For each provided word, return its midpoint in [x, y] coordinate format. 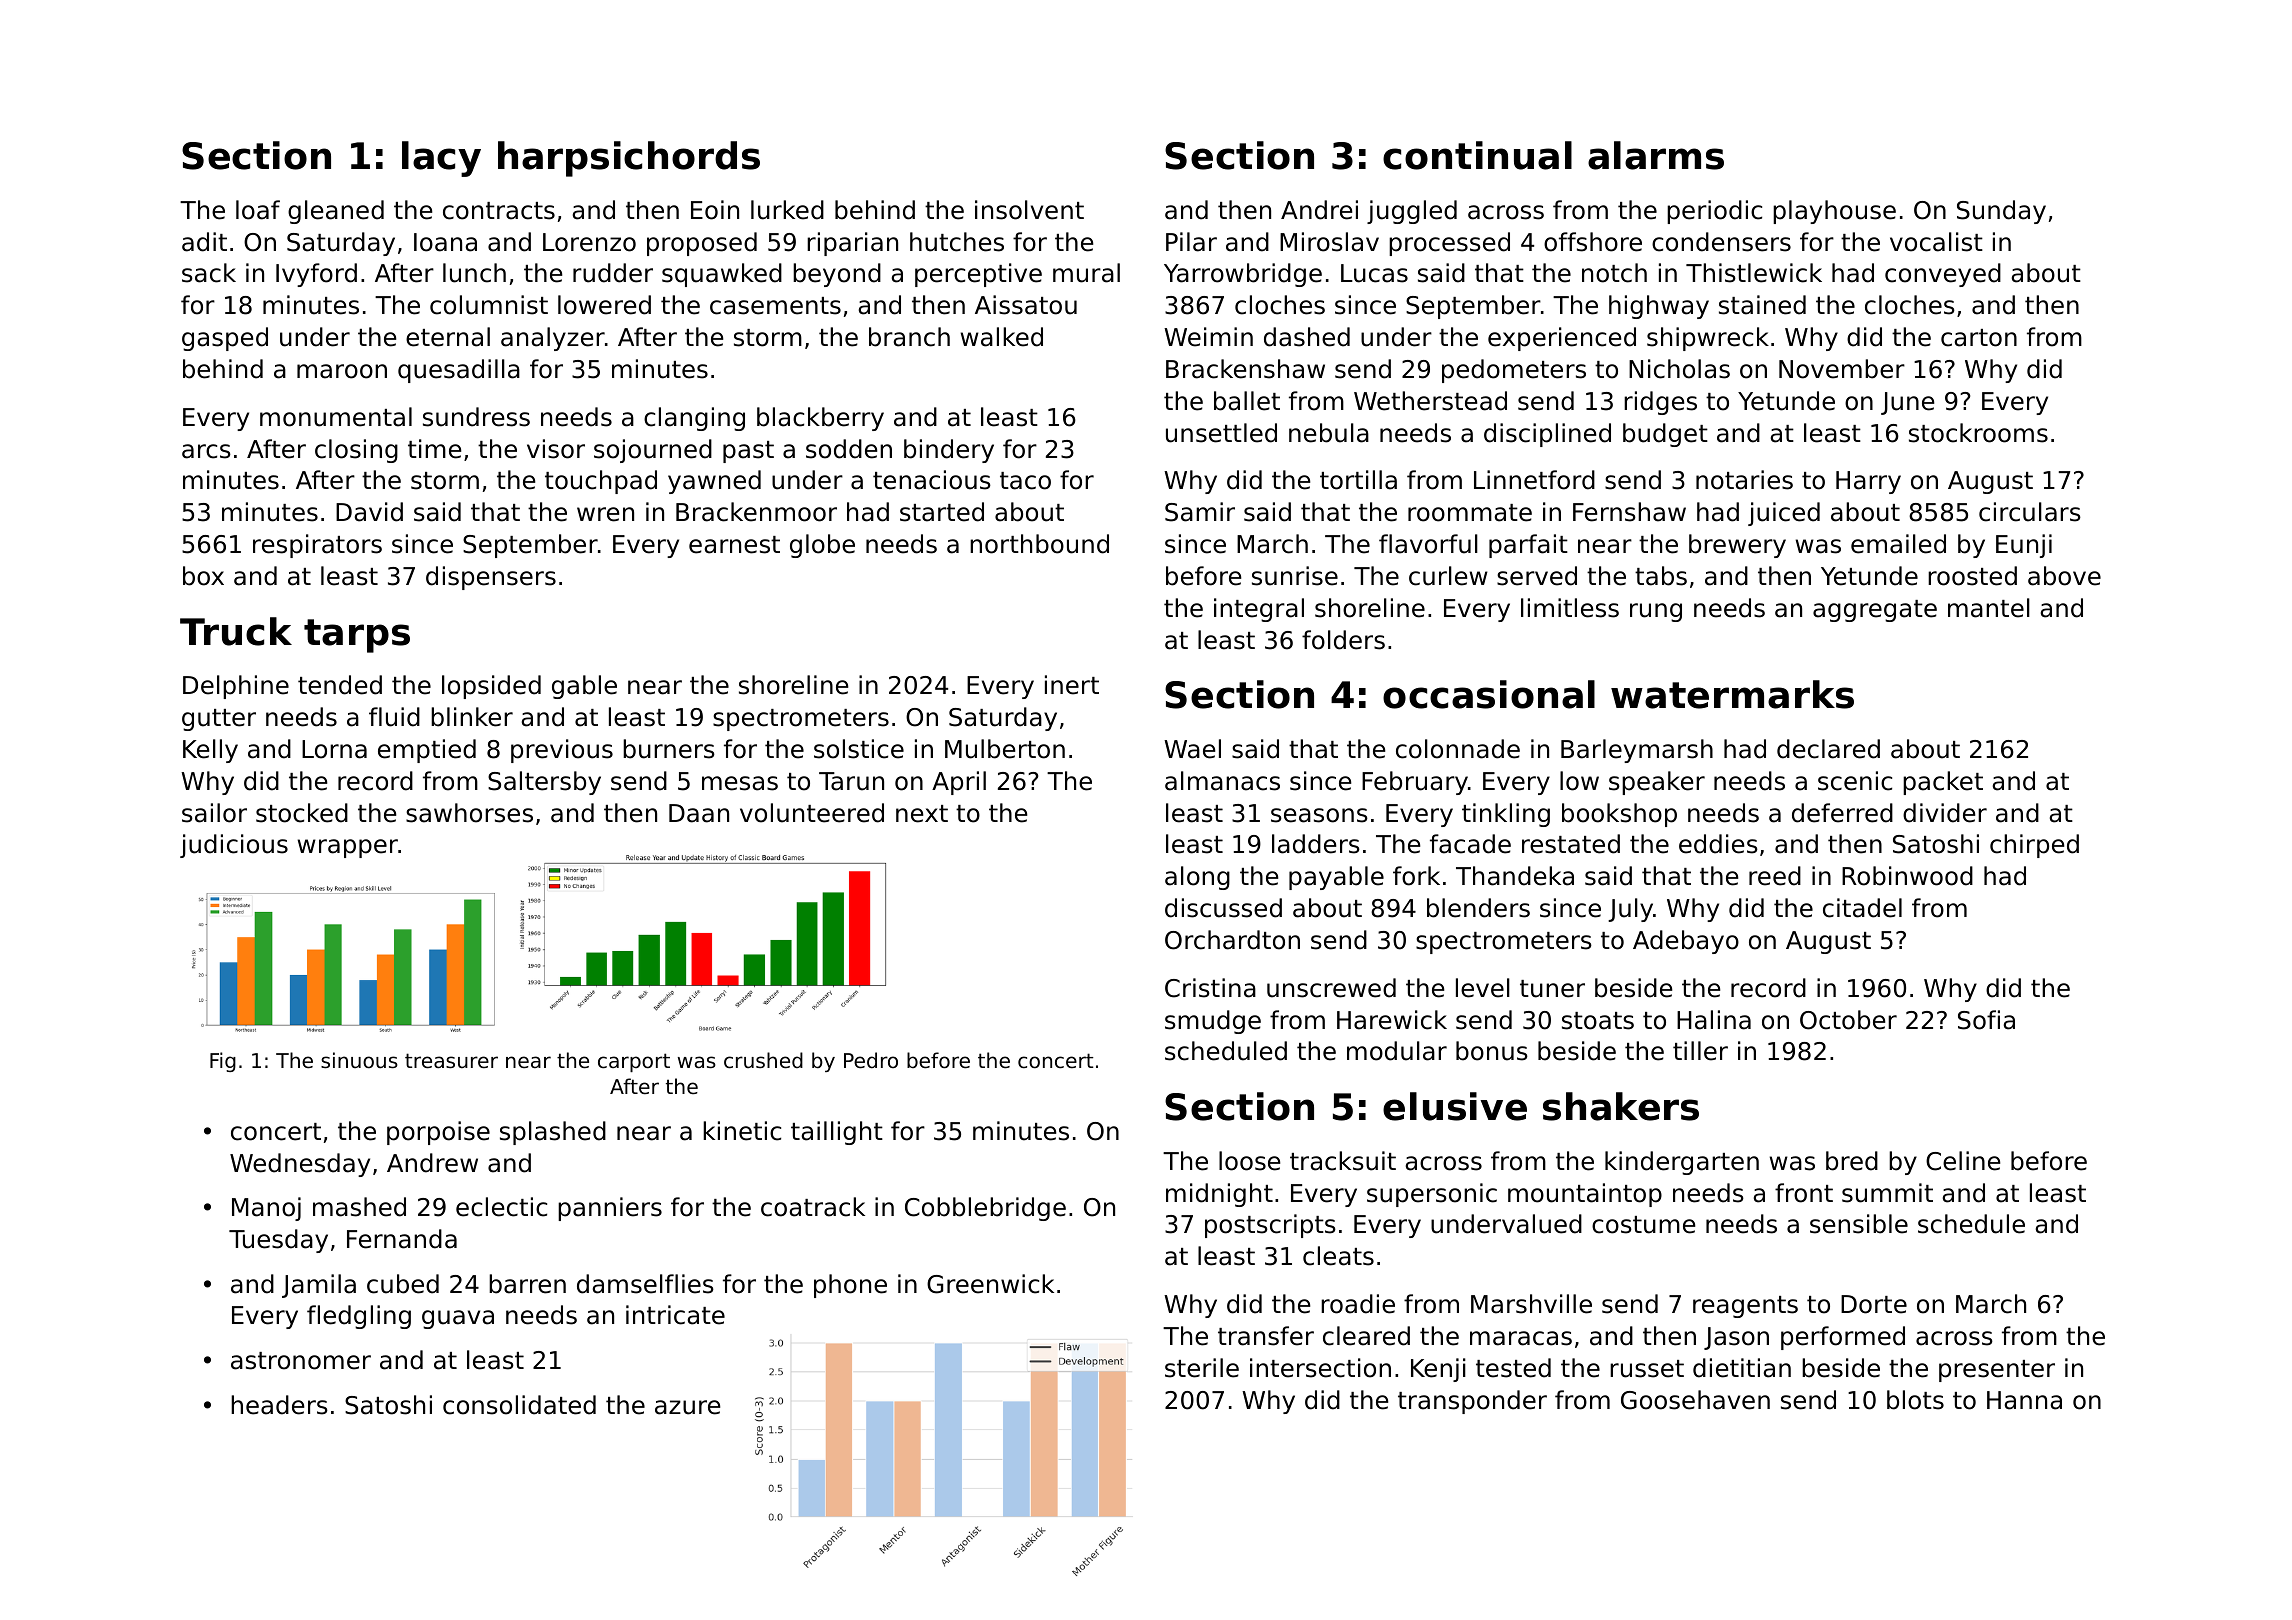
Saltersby [544, 783]
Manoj [266, 1209]
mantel [1989, 608]
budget [1665, 435]
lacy [441, 159]
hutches [957, 242]
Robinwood [1907, 876]
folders [1343, 640]
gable [584, 687]
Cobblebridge [985, 1209]
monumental [336, 417]
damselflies [645, 1284]
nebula [1329, 433]
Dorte [1874, 1304]
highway [1659, 307]
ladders [1316, 844]
